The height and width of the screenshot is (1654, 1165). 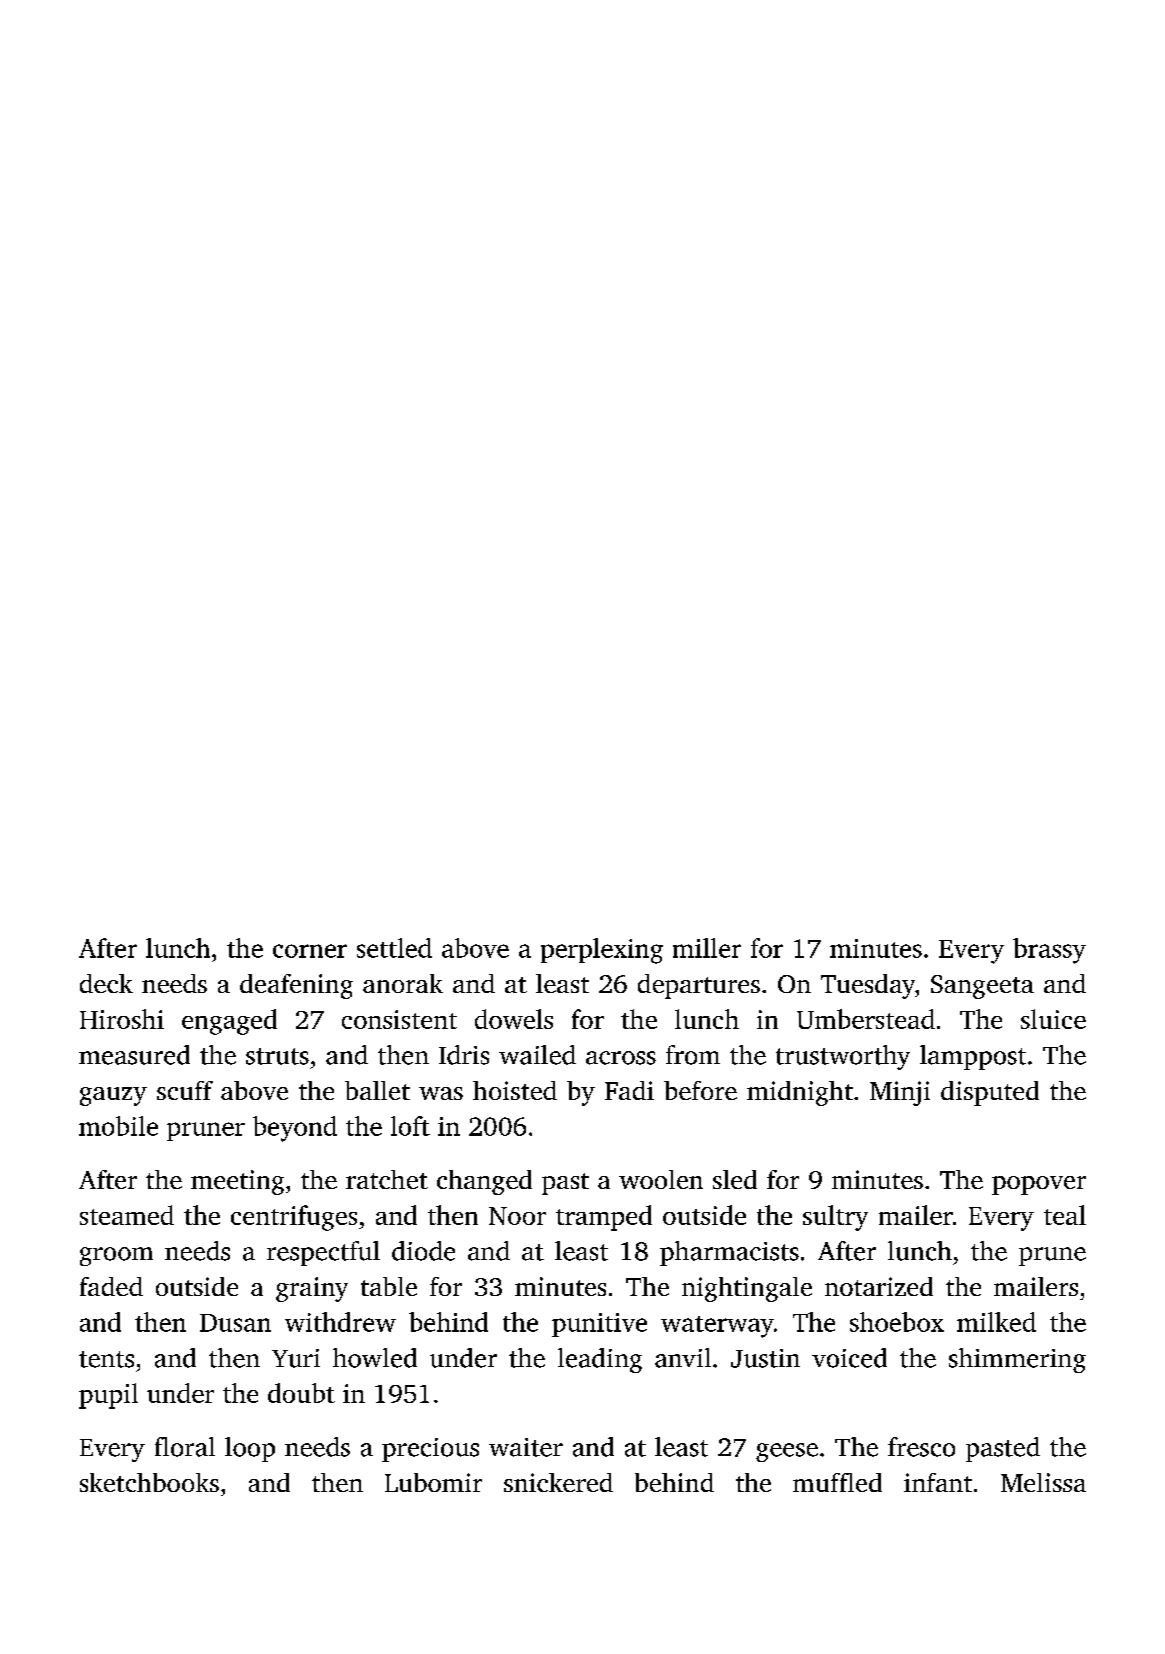 What do you see at coordinates (600, 1360) in the screenshot?
I see `leading` at bounding box center [600, 1360].
